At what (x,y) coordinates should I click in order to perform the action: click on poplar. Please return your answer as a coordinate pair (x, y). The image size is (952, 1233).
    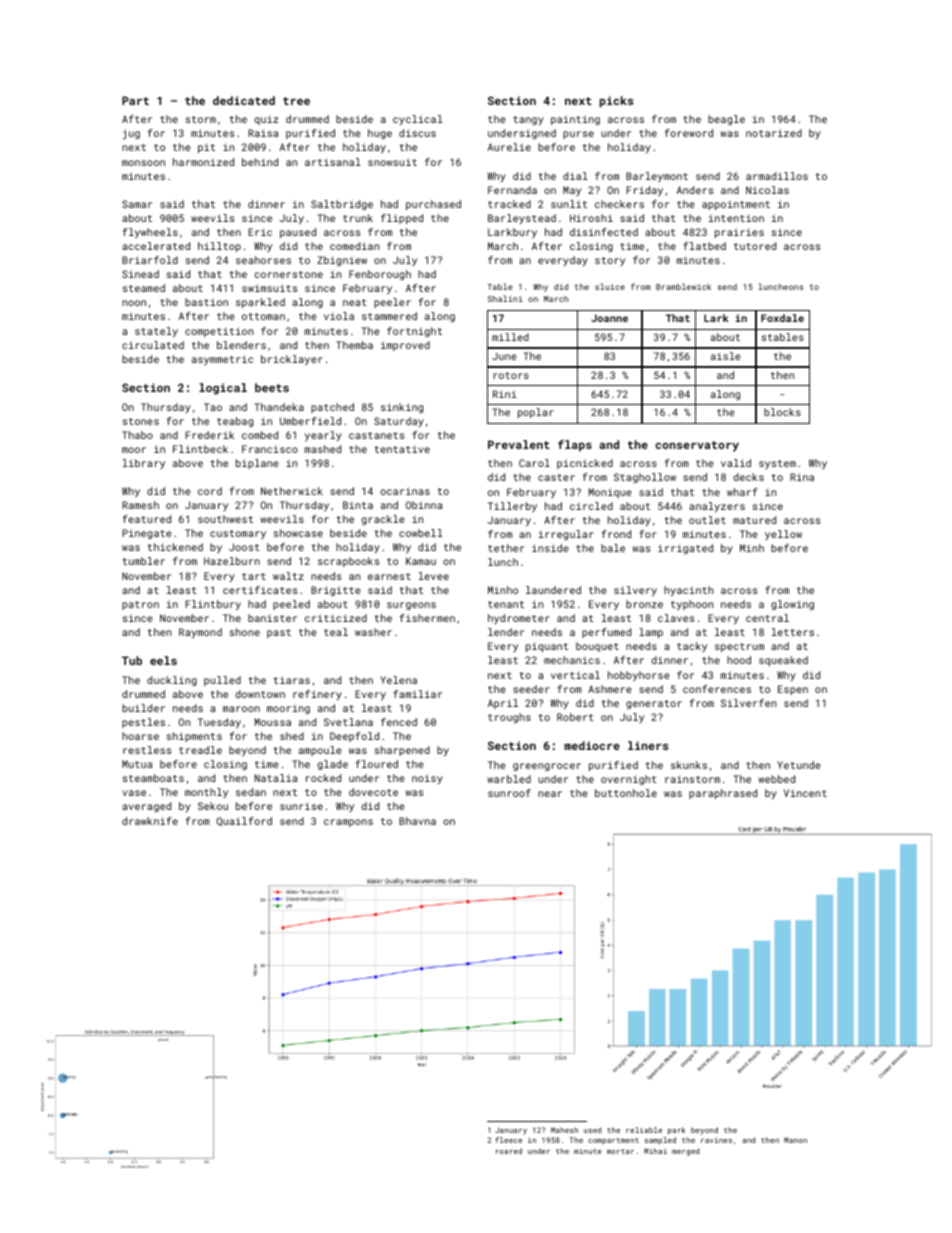
    Looking at the image, I should click on (535, 413).
